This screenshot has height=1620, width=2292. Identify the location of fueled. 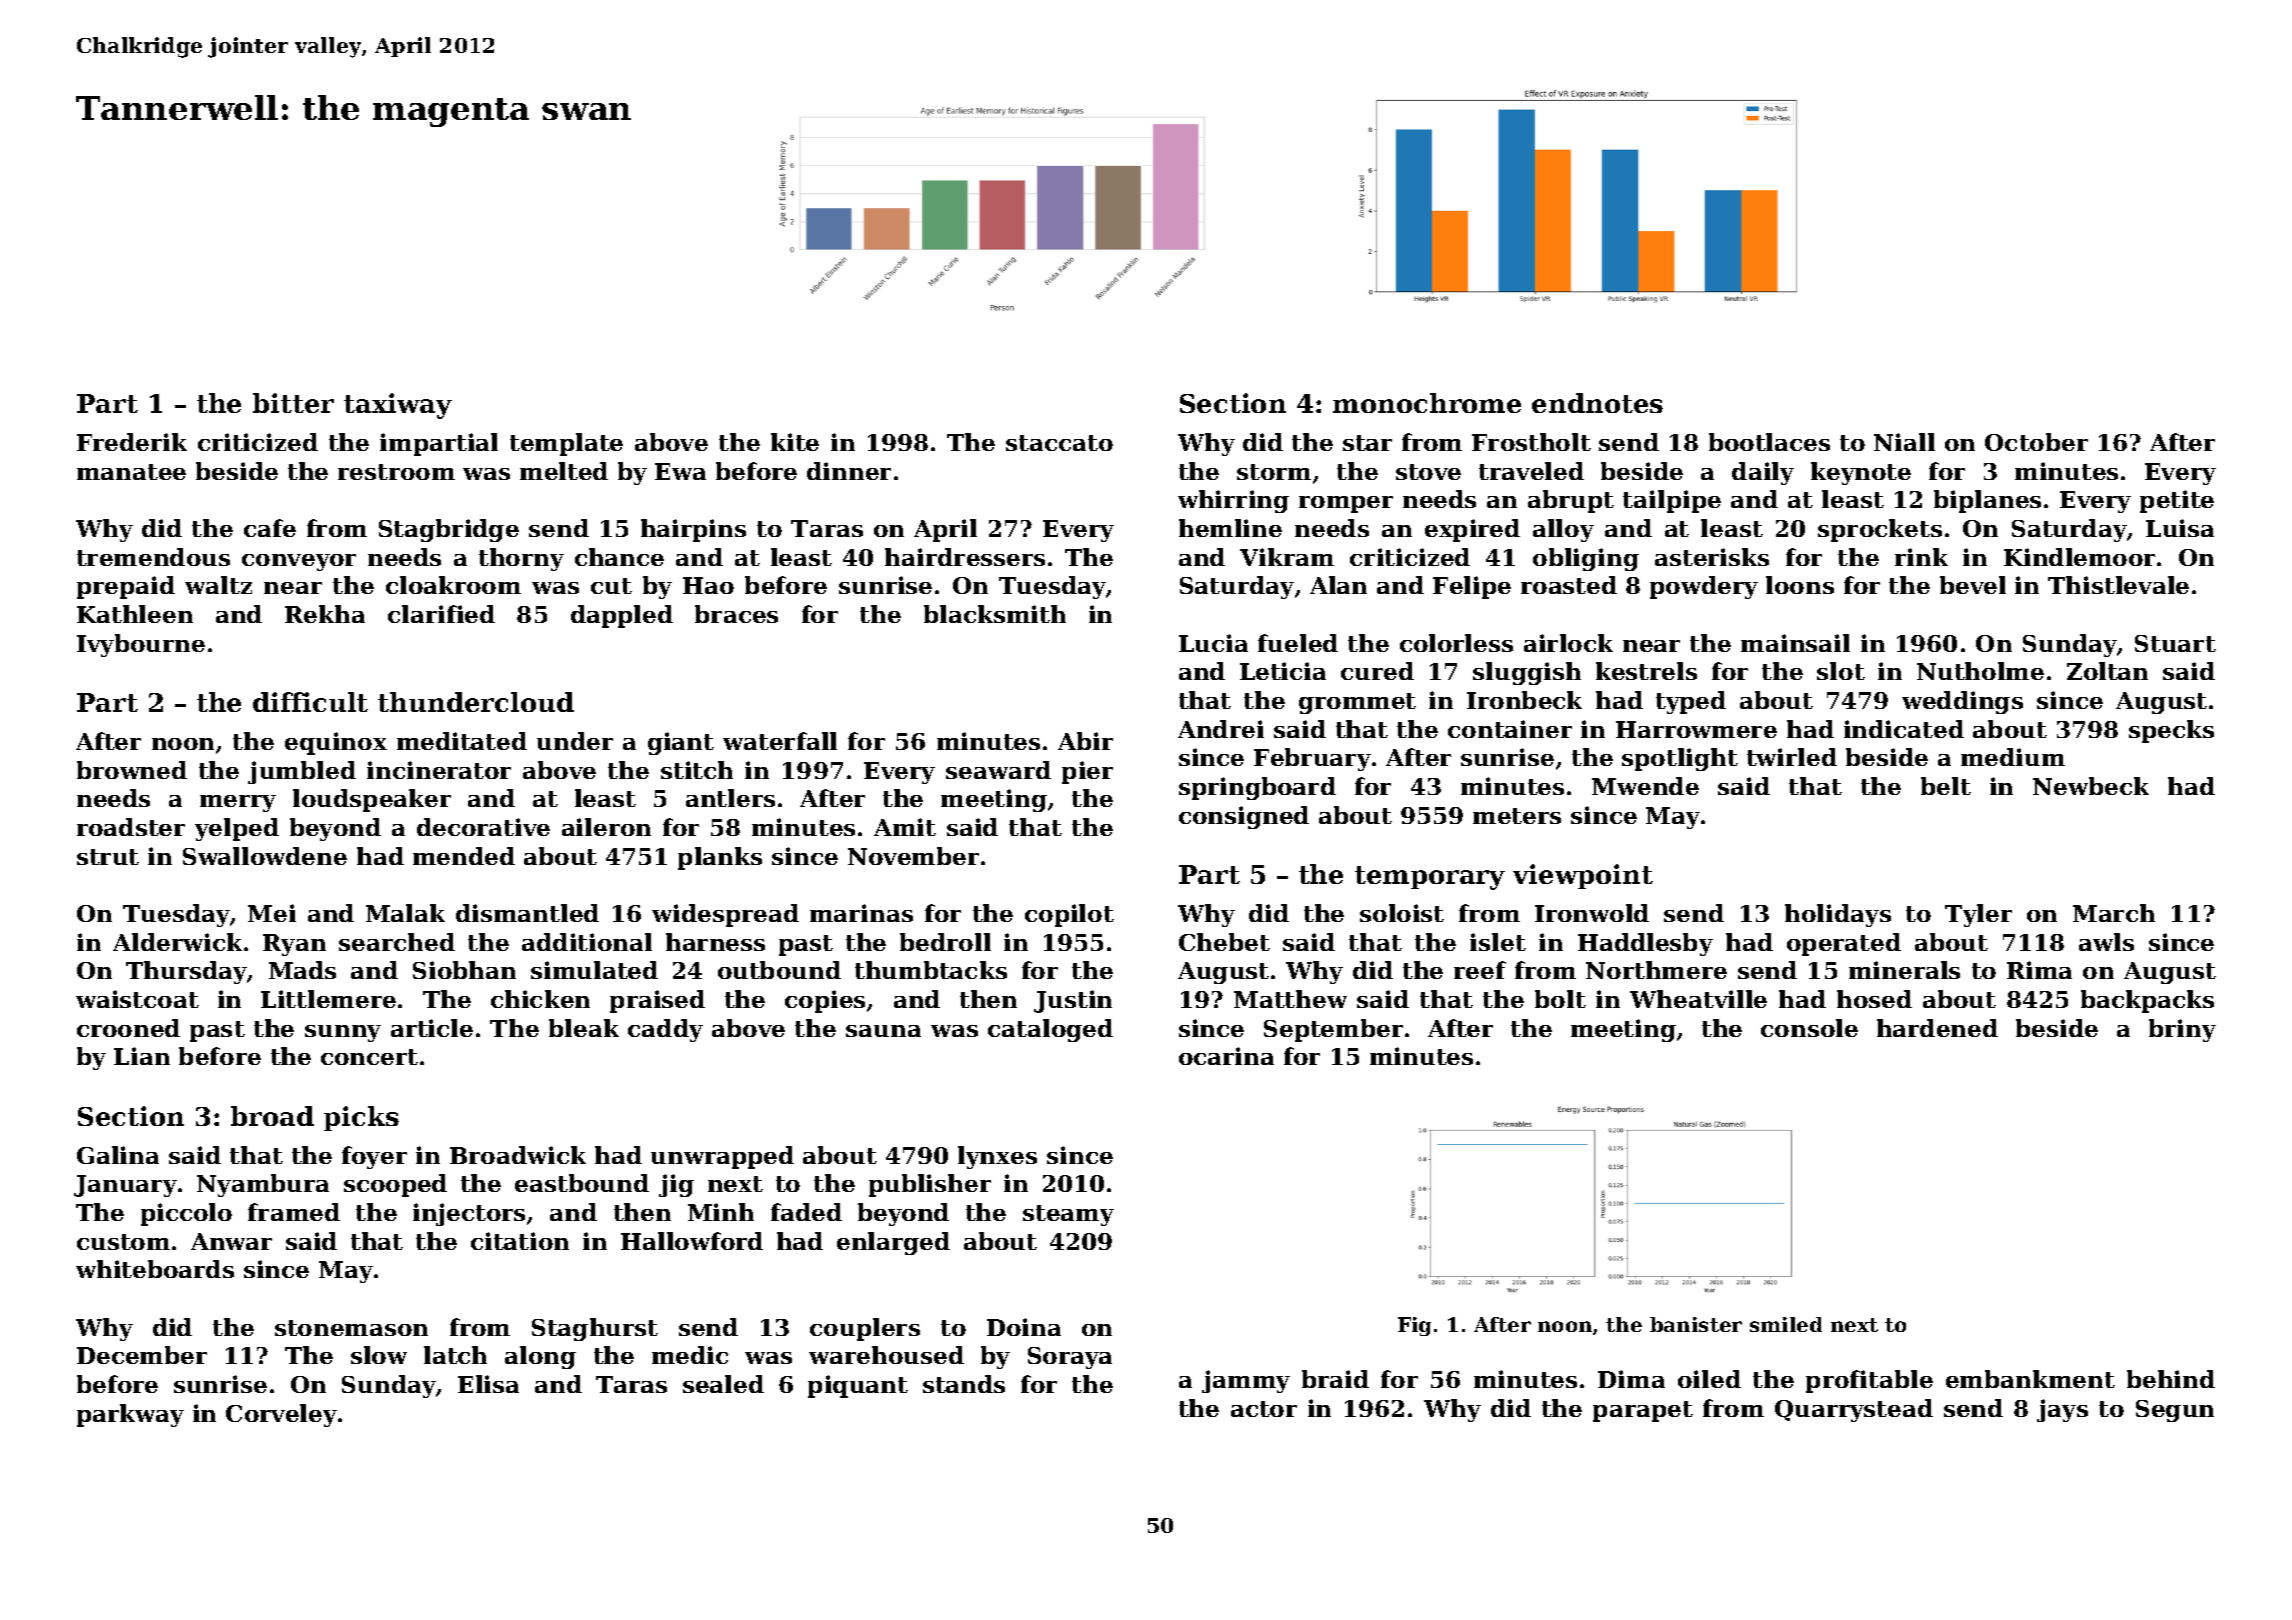
(1298, 643).
